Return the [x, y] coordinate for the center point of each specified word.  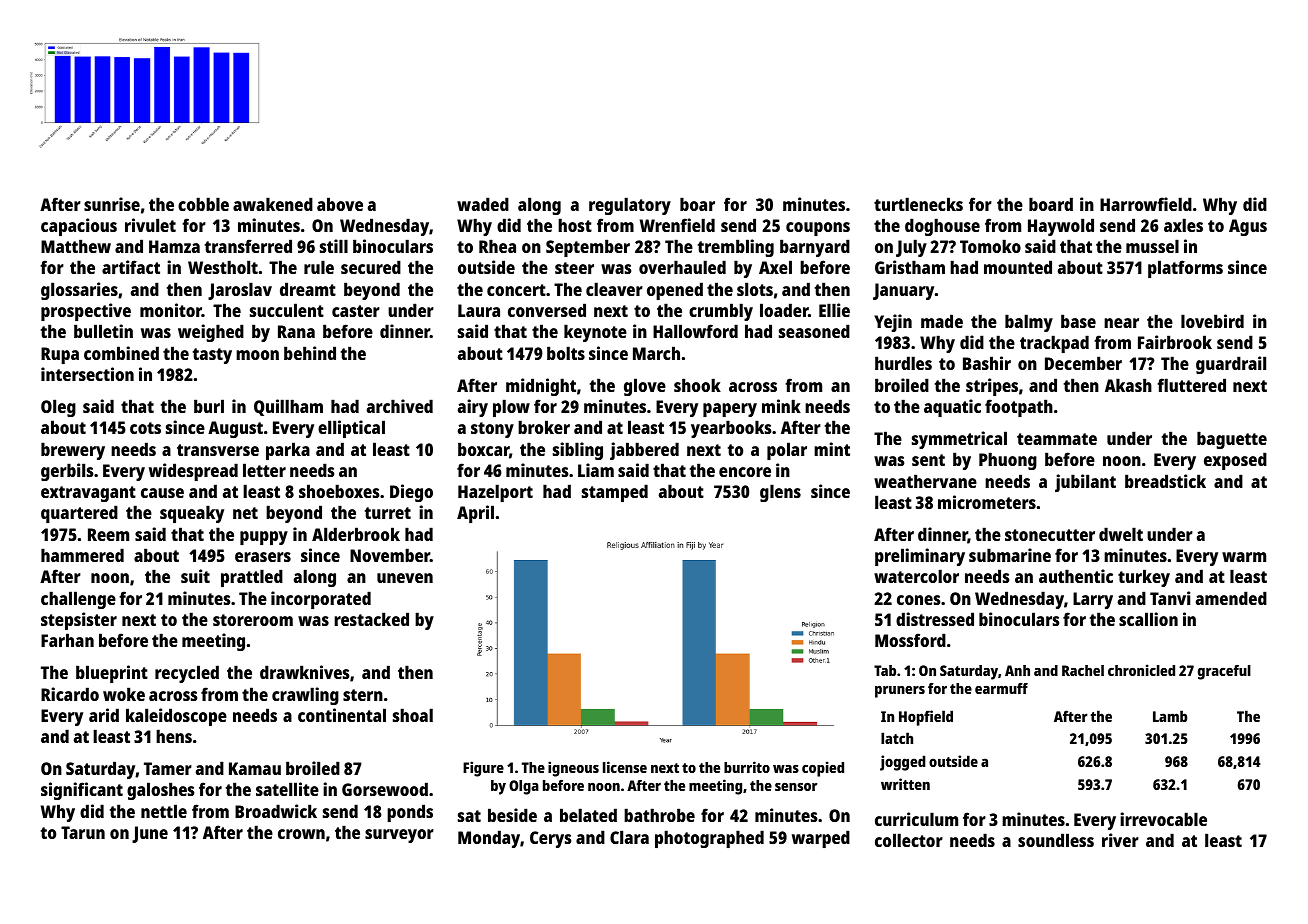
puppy [264, 538]
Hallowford [695, 331]
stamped [615, 493]
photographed [709, 839]
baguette [1232, 440]
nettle [164, 811]
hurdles [903, 363]
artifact [131, 267]
